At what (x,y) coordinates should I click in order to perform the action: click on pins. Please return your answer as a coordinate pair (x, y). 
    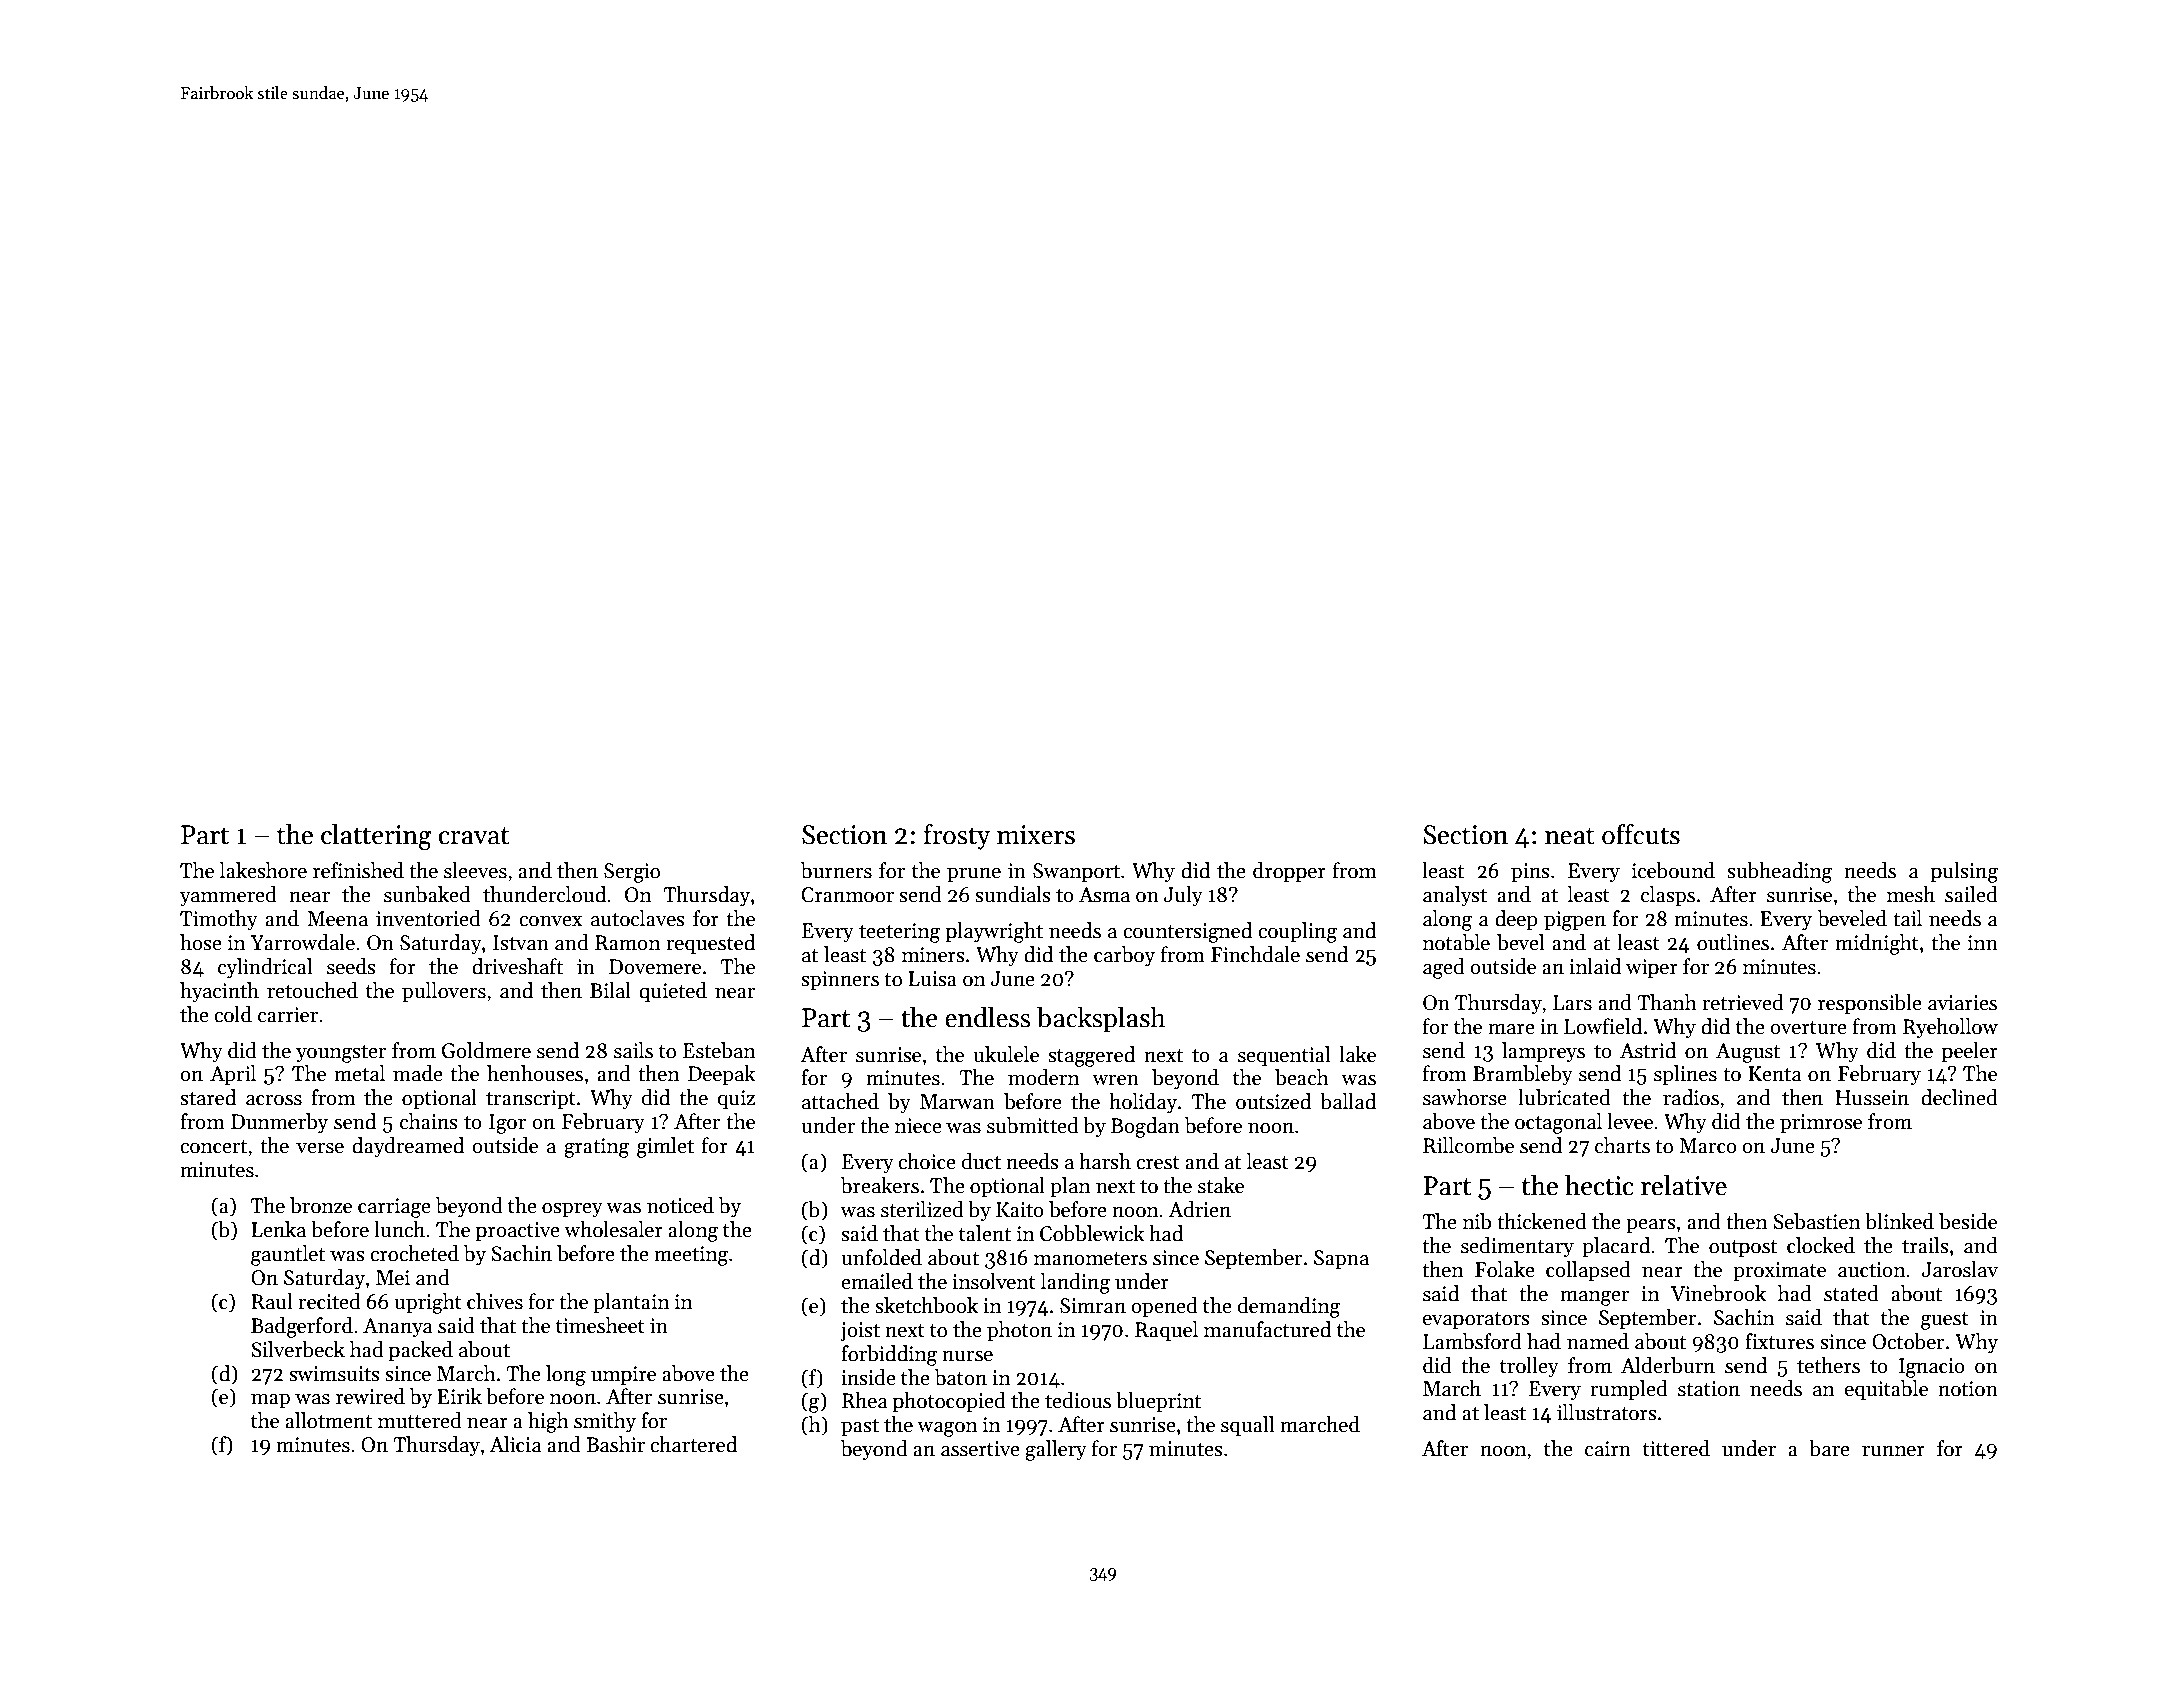
    Looking at the image, I should click on (1530, 872).
